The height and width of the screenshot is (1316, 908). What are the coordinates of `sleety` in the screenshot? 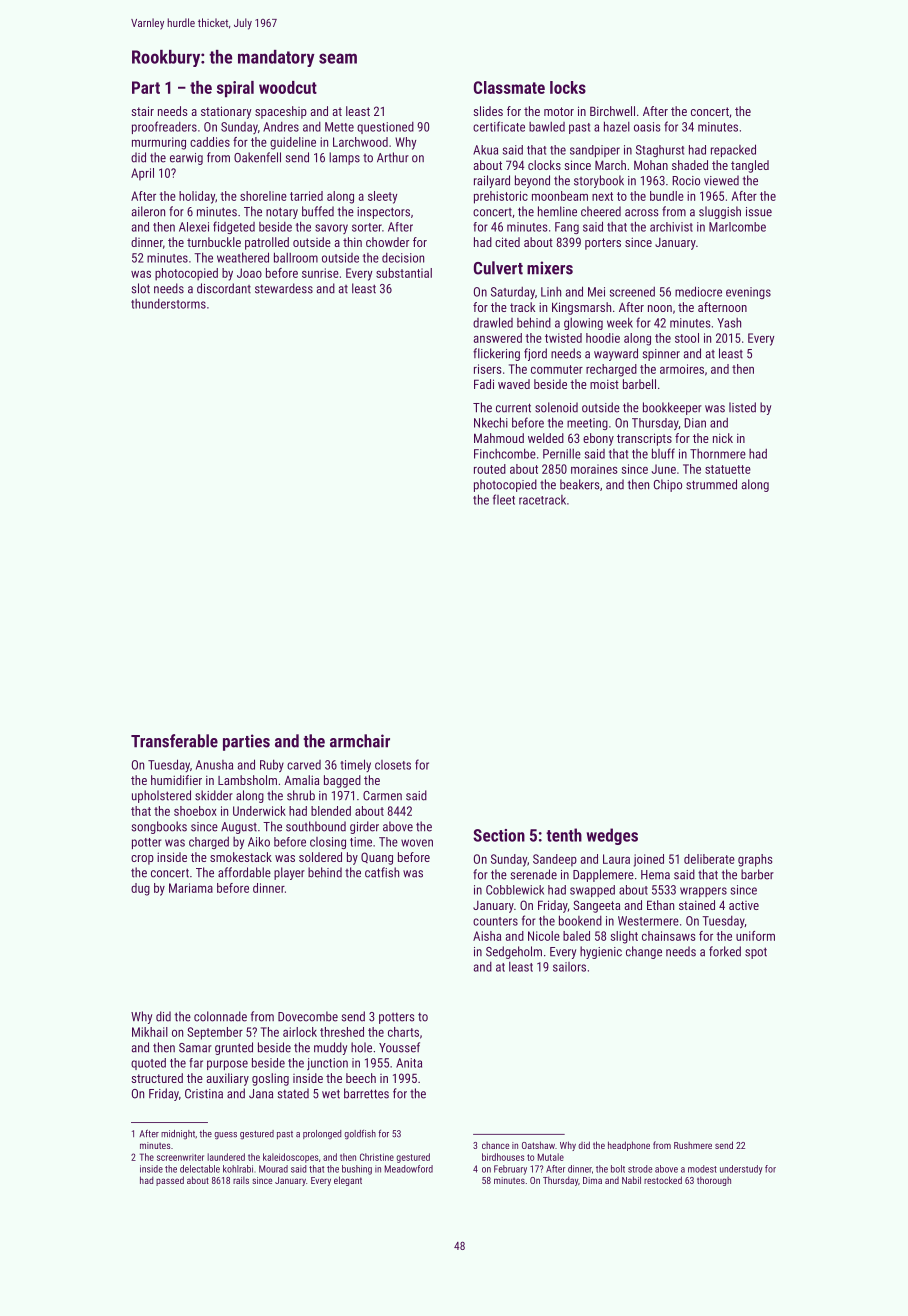 It's located at (382, 197).
